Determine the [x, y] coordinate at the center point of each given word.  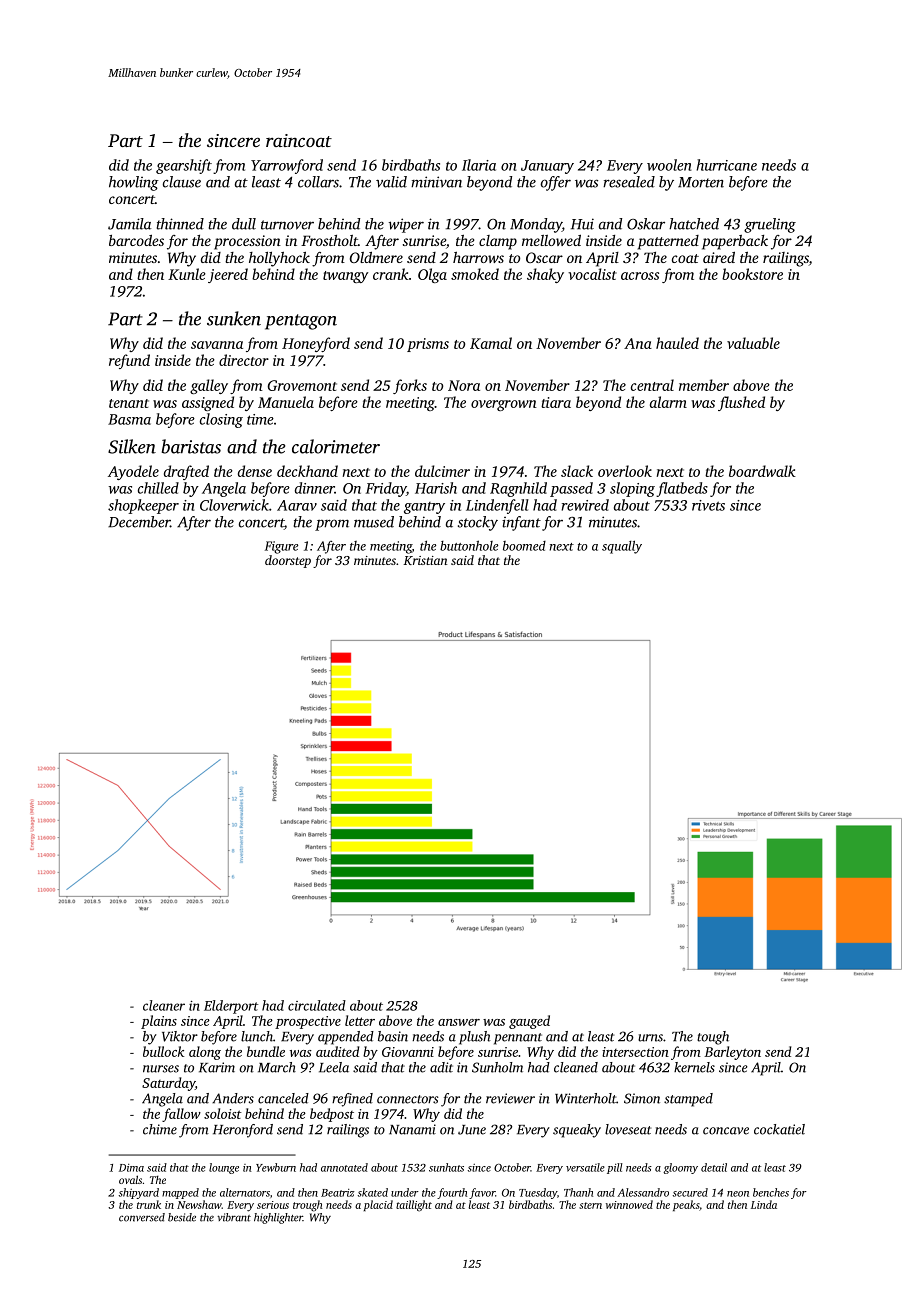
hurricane [726, 165]
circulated [317, 1005]
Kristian [425, 560]
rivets [708, 505]
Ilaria [479, 165]
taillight [414, 1206]
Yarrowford [287, 166]
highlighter [278, 1218]
